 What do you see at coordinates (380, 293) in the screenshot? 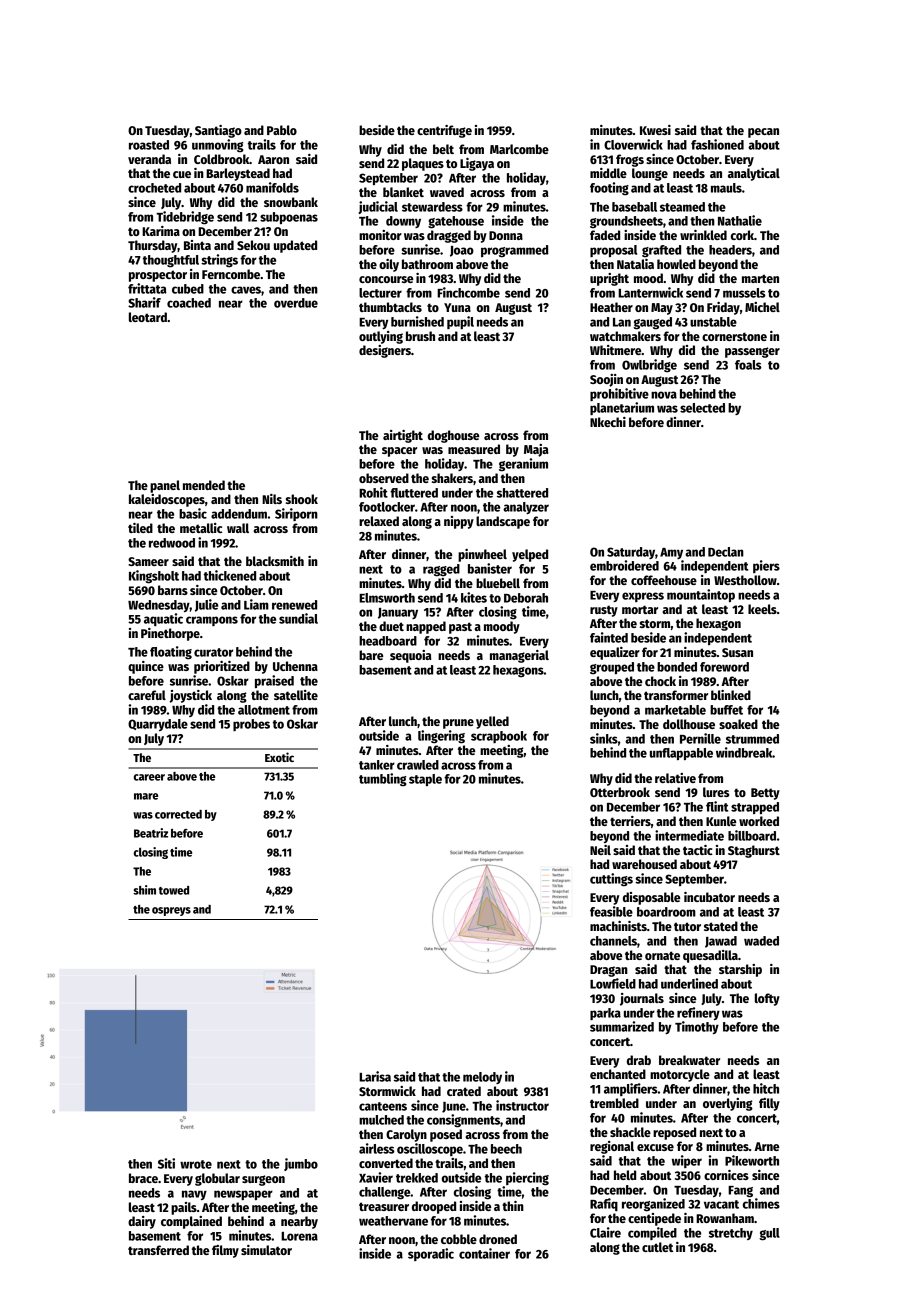
I see `lecturer` at bounding box center [380, 293].
